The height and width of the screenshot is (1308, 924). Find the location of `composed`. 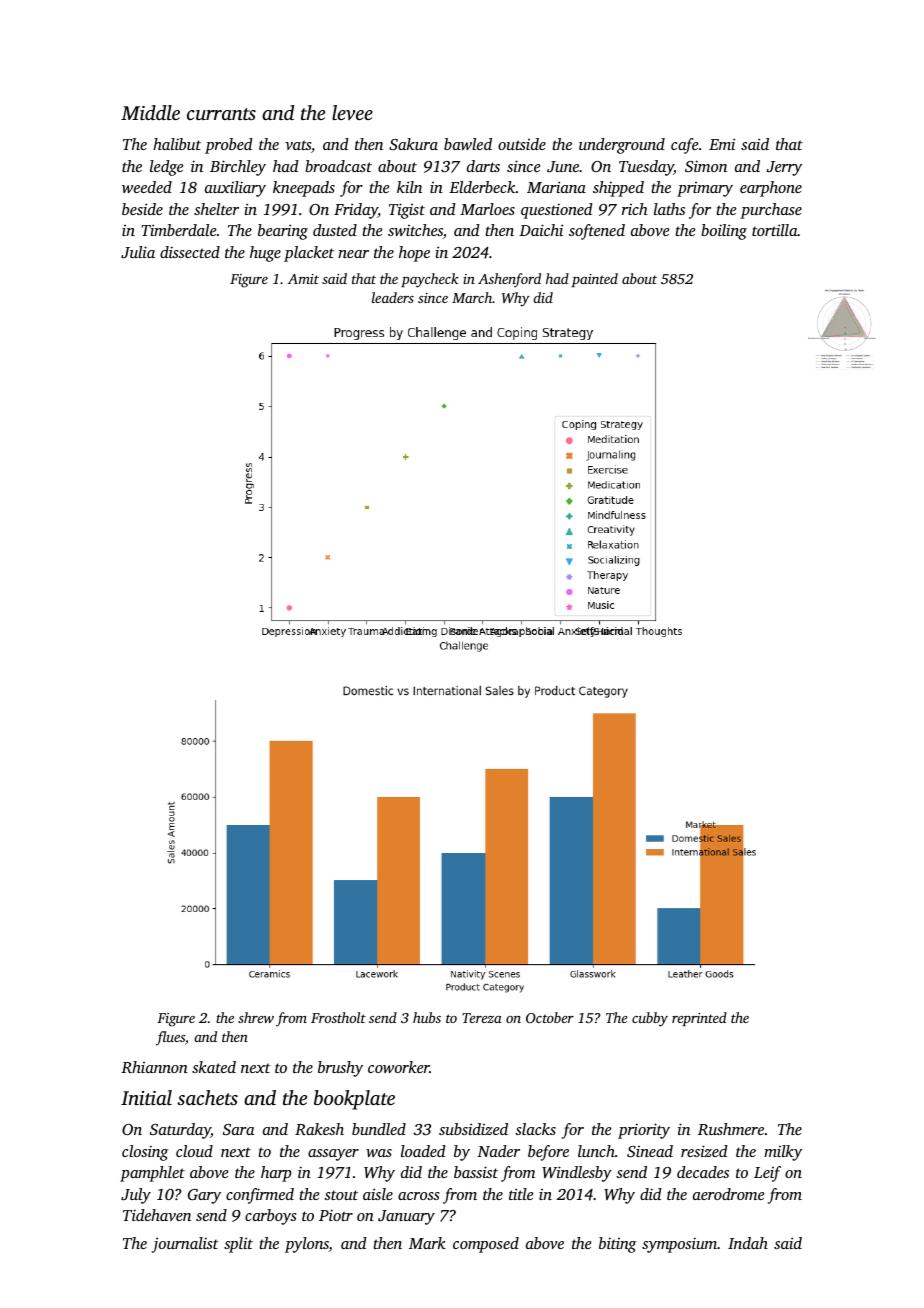

composed is located at coordinates (486, 1245).
